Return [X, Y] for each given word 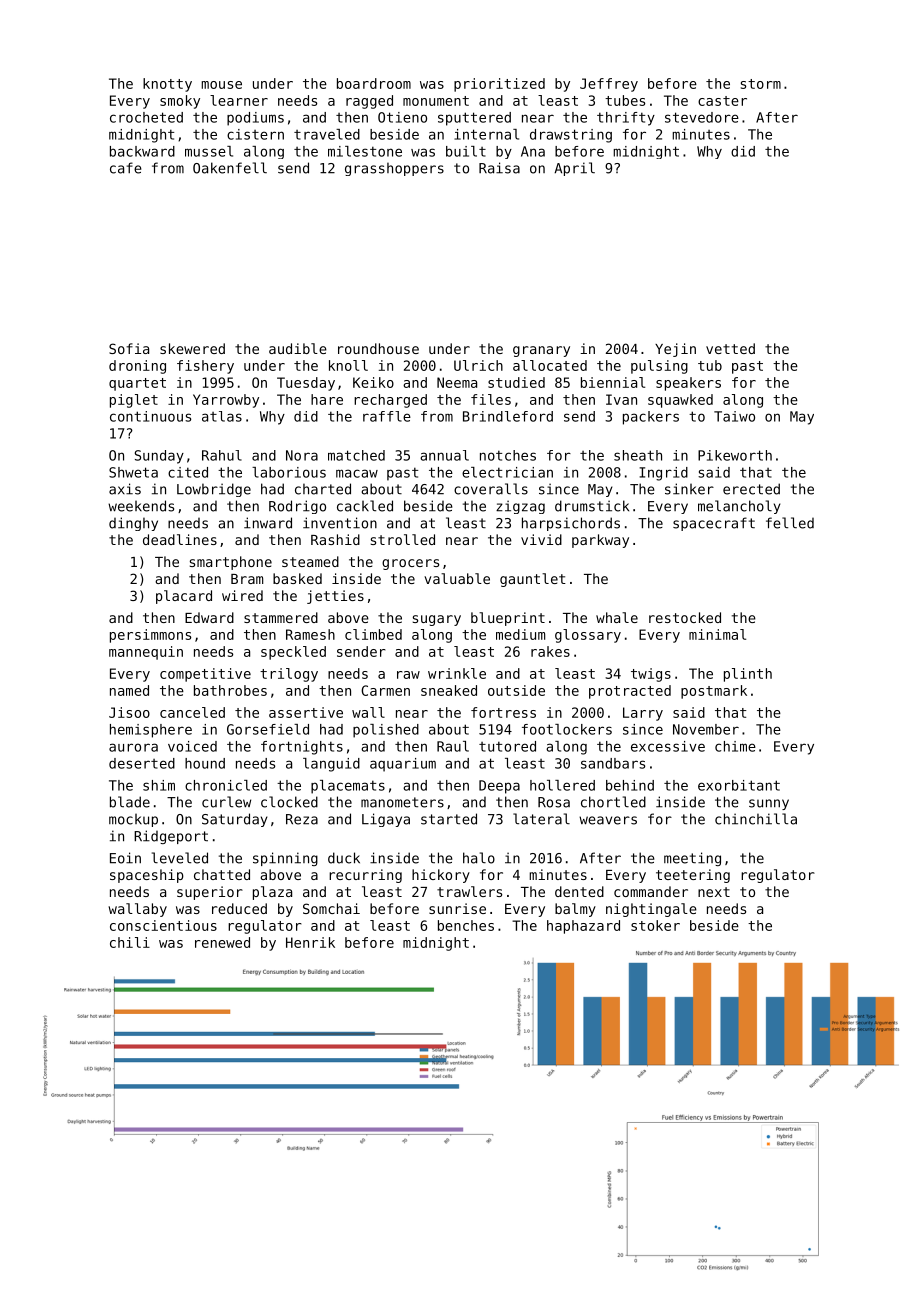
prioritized [499, 85]
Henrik [310, 942]
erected [751, 489]
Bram [247, 579]
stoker [655, 925]
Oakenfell [230, 168]
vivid [541, 539]
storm [761, 84]
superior [210, 893]
